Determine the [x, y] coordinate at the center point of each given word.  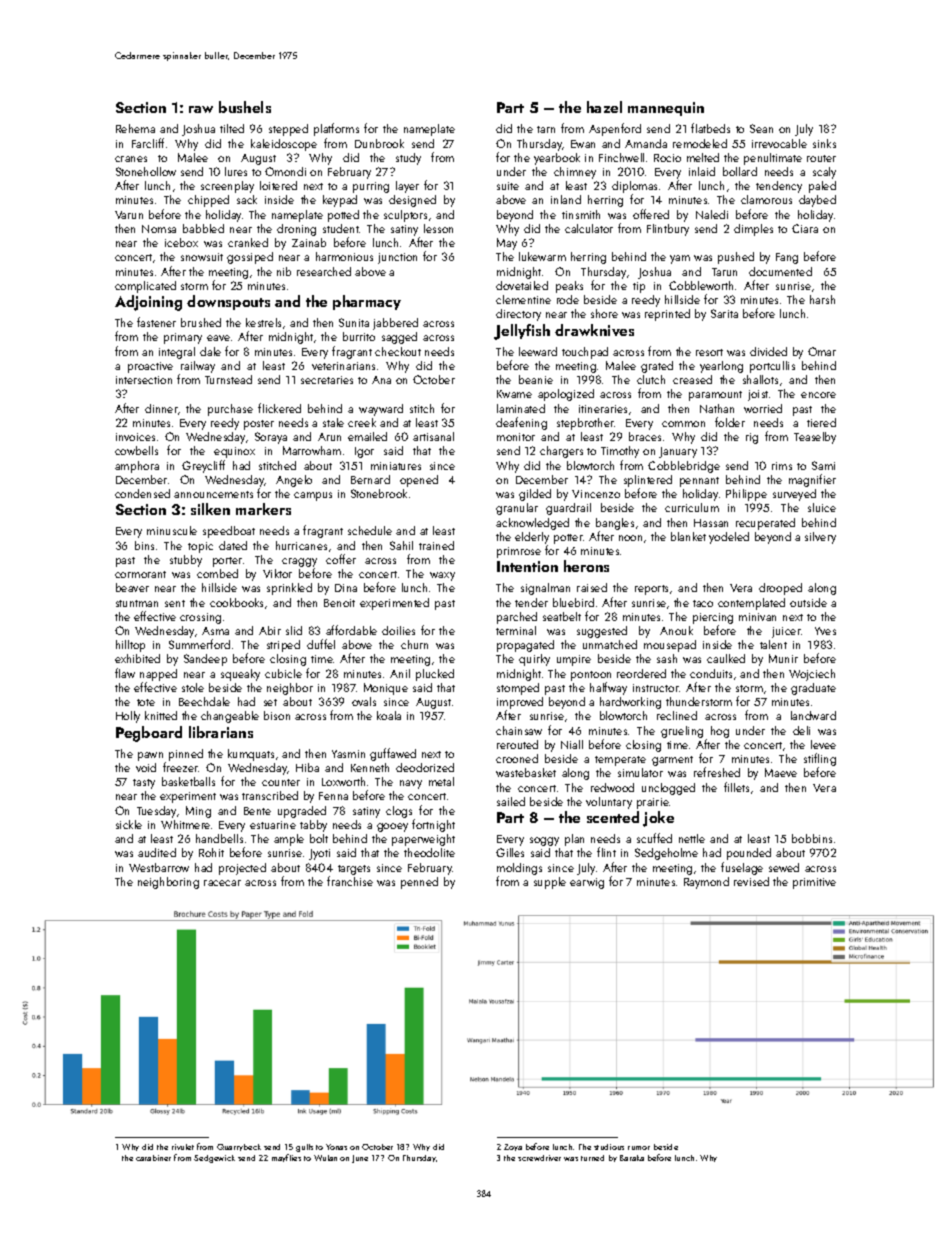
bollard [740, 171]
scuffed [654, 838]
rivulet [183, 1147]
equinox [234, 452]
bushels [245, 107]
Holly [128, 717]
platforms [336, 129]
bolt [319, 838]
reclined [677, 715]
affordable [351, 630]
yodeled [729, 538]
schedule [370, 530]
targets [354, 870]
